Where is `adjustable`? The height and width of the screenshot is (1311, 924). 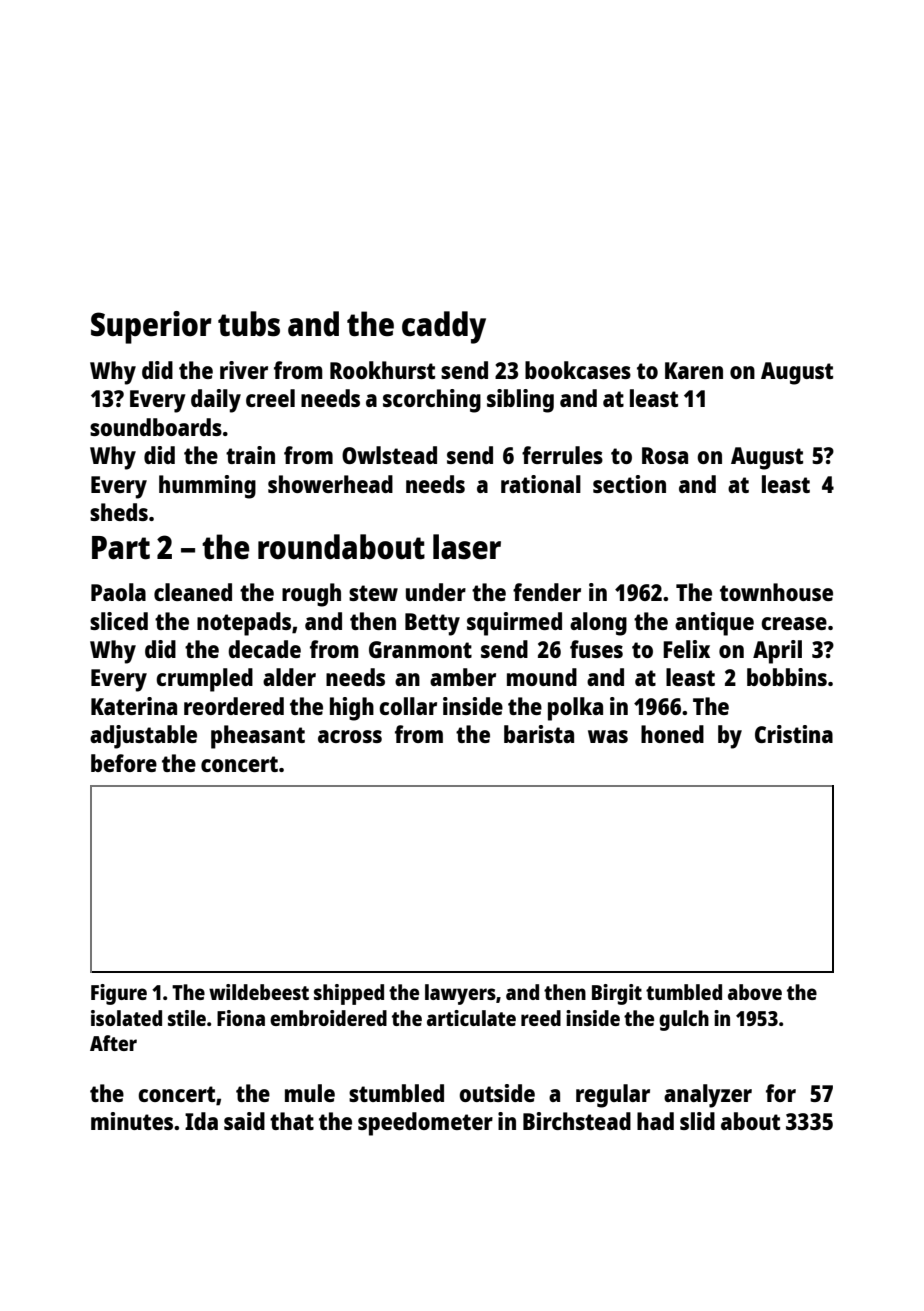 adjustable is located at coordinates (143, 737).
